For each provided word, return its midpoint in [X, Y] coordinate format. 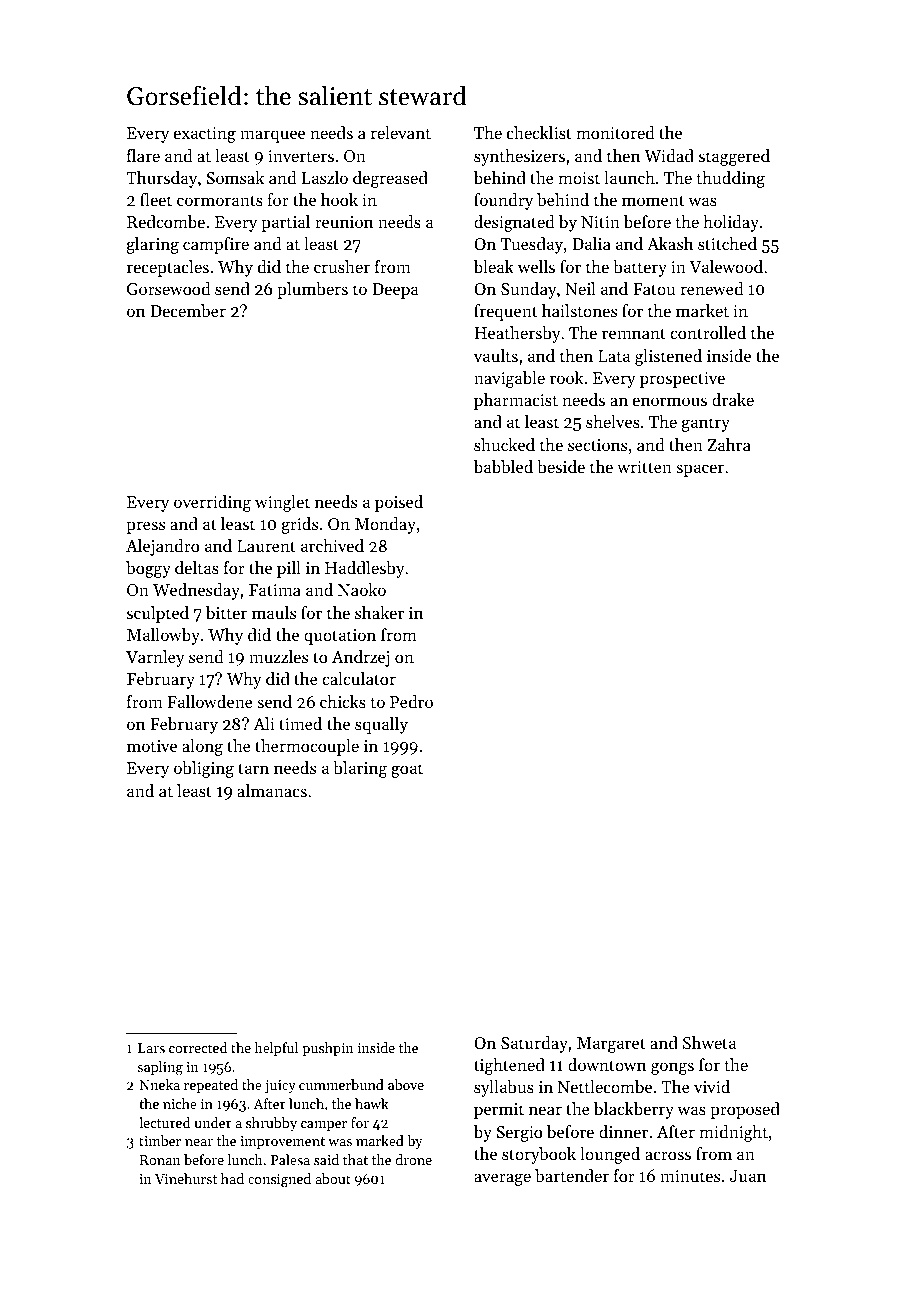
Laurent [266, 546]
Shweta [709, 1042]
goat [407, 770]
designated [514, 223]
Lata [614, 356]
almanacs [272, 790]
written [644, 467]
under [213, 1122]
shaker [379, 612]
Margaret [611, 1045]
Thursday [161, 179]
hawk [372, 1103]
